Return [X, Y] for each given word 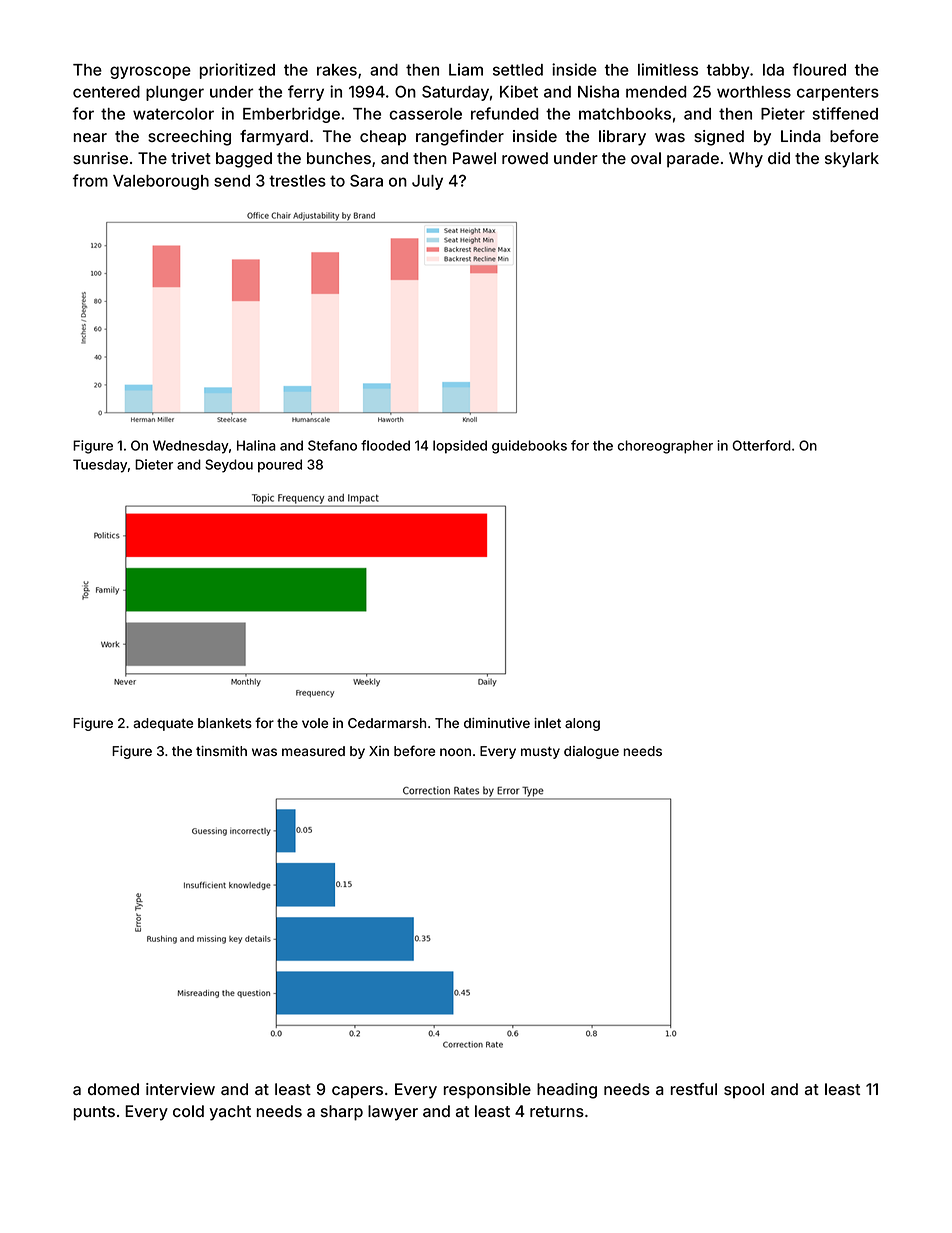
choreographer [665, 447]
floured [819, 69]
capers [357, 1092]
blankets [225, 723]
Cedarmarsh [387, 723]
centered [106, 92]
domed [113, 1089]
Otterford [761, 445]
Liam [466, 69]
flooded [385, 445]
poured [280, 466]
